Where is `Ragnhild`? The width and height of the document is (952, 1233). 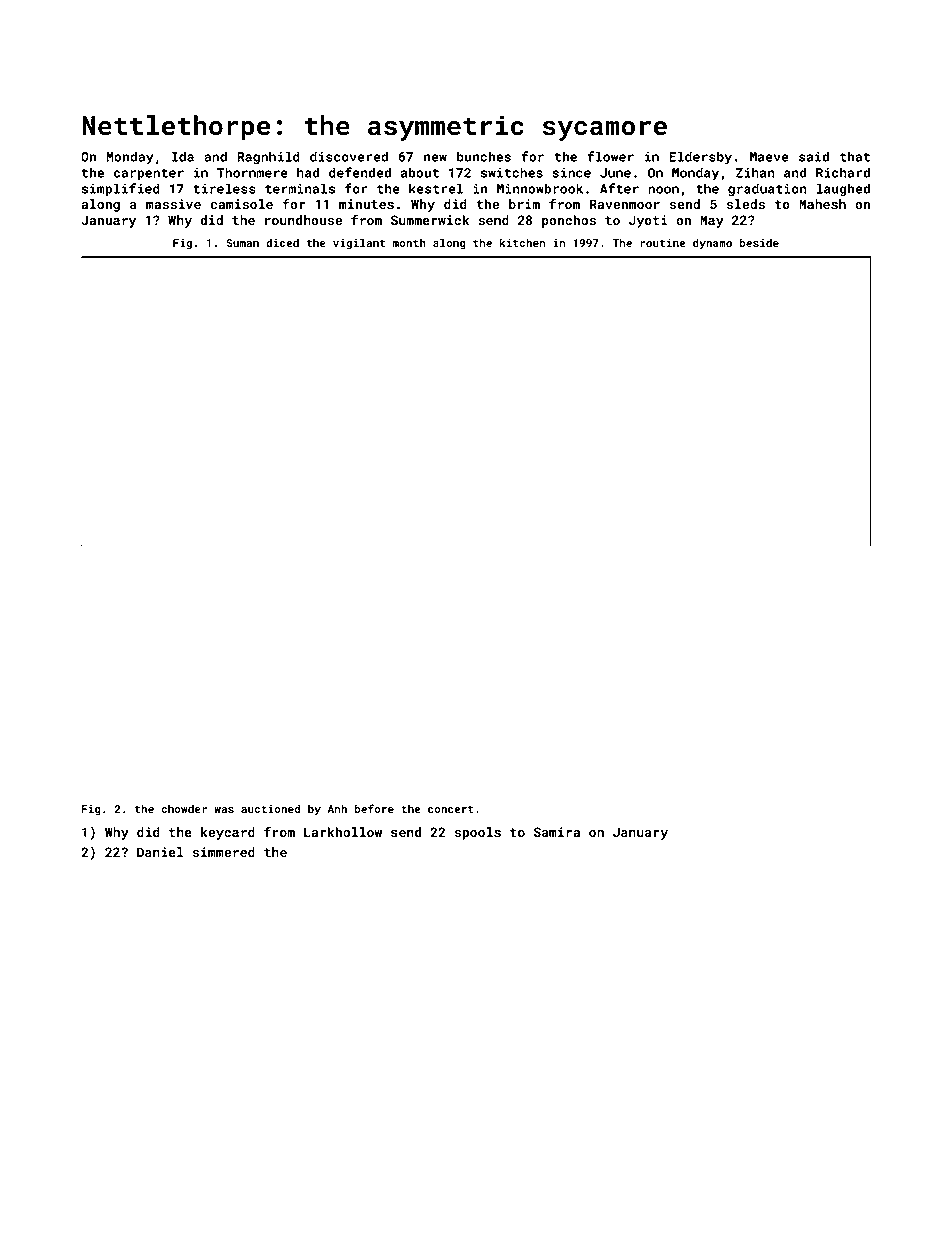
Ragnhild is located at coordinates (268, 158).
